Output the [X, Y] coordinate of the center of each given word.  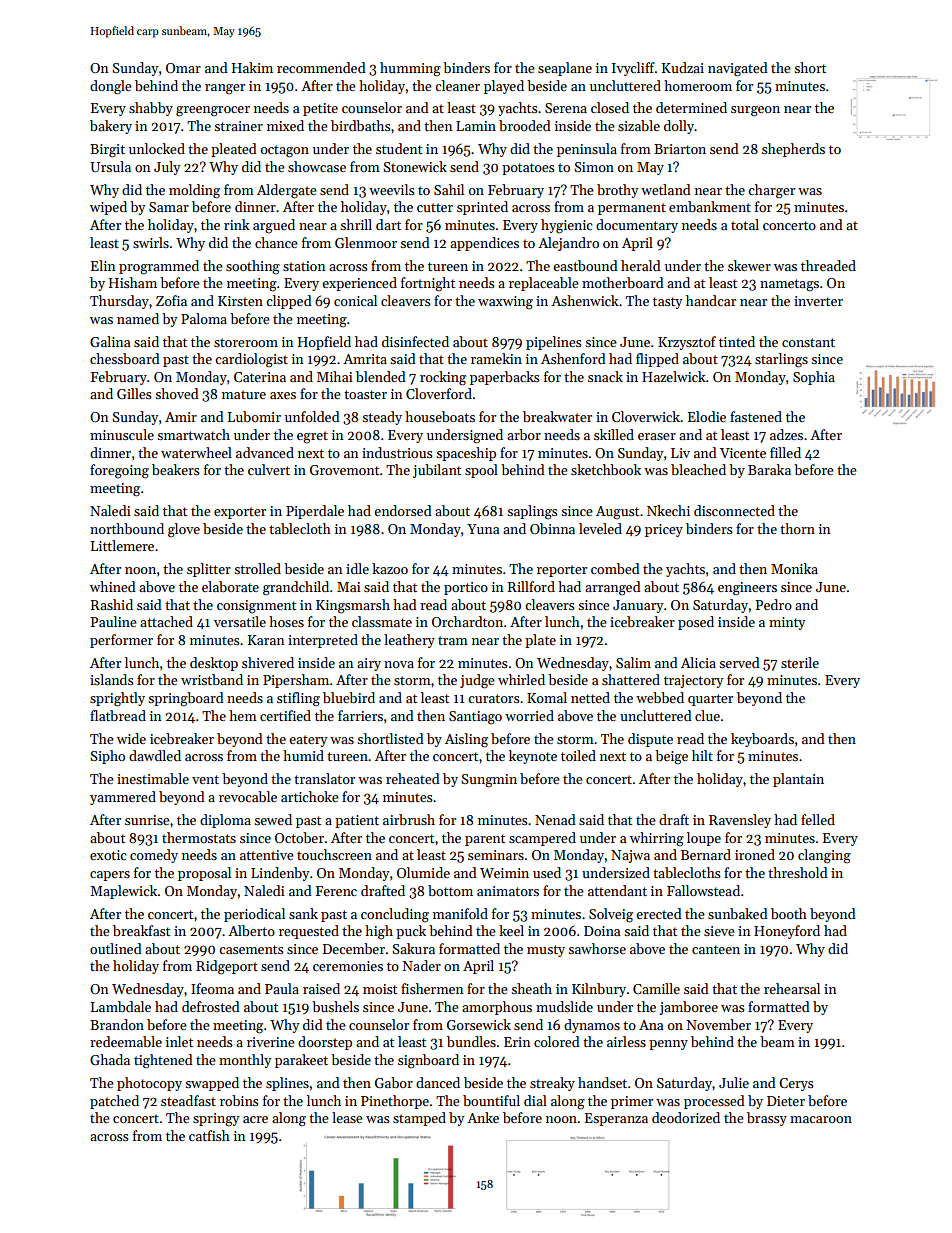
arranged [613, 588]
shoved [177, 393]
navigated [738, 69]
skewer [749, 265]
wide [131, 738]
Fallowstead [703, 890]
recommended [321, 67]
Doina [602, 931]
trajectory [694, 681]
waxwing [505, 303]
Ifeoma [212, 988]
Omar [183, 68]
